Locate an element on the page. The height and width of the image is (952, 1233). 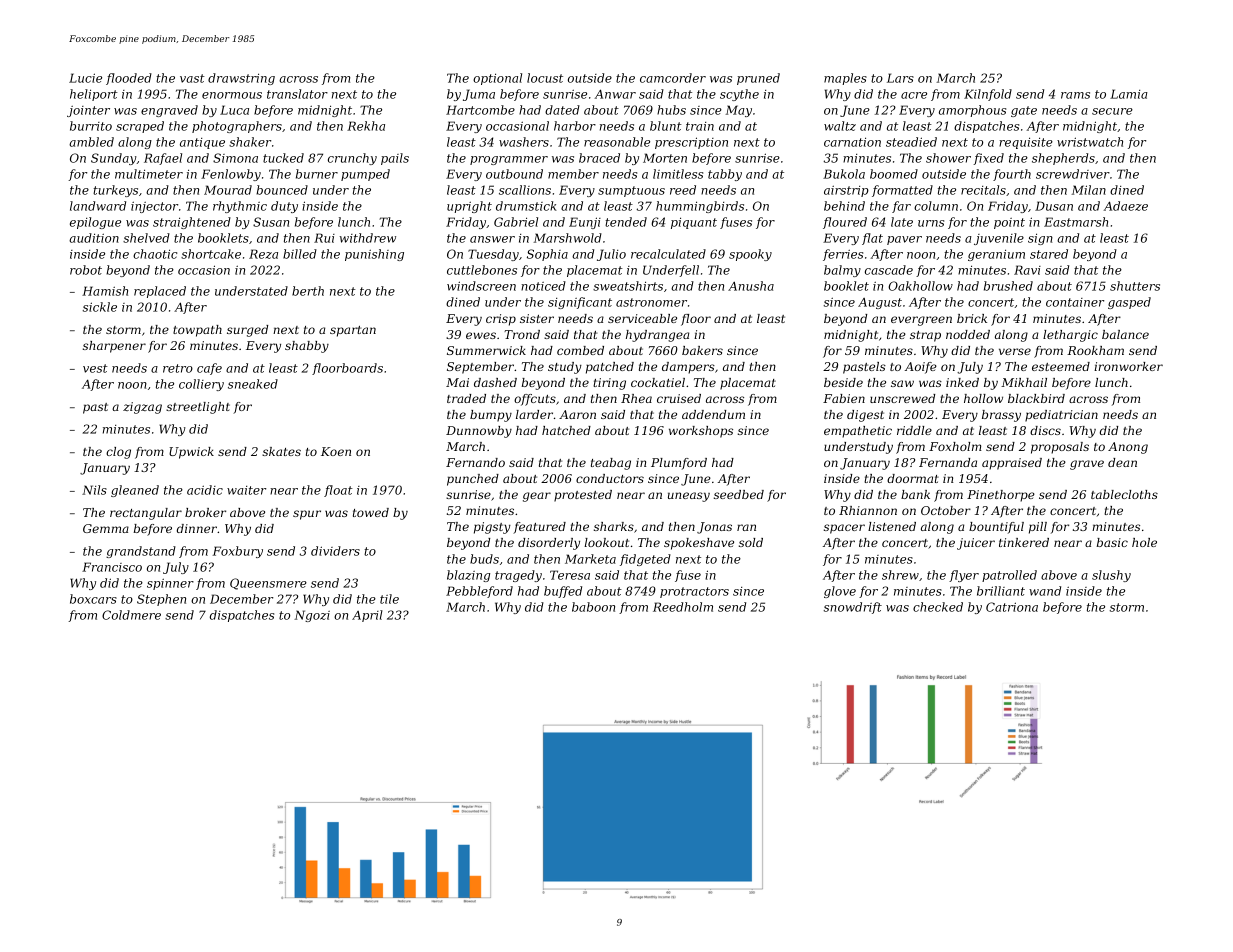
retro is located at coordinates (178, 368).
